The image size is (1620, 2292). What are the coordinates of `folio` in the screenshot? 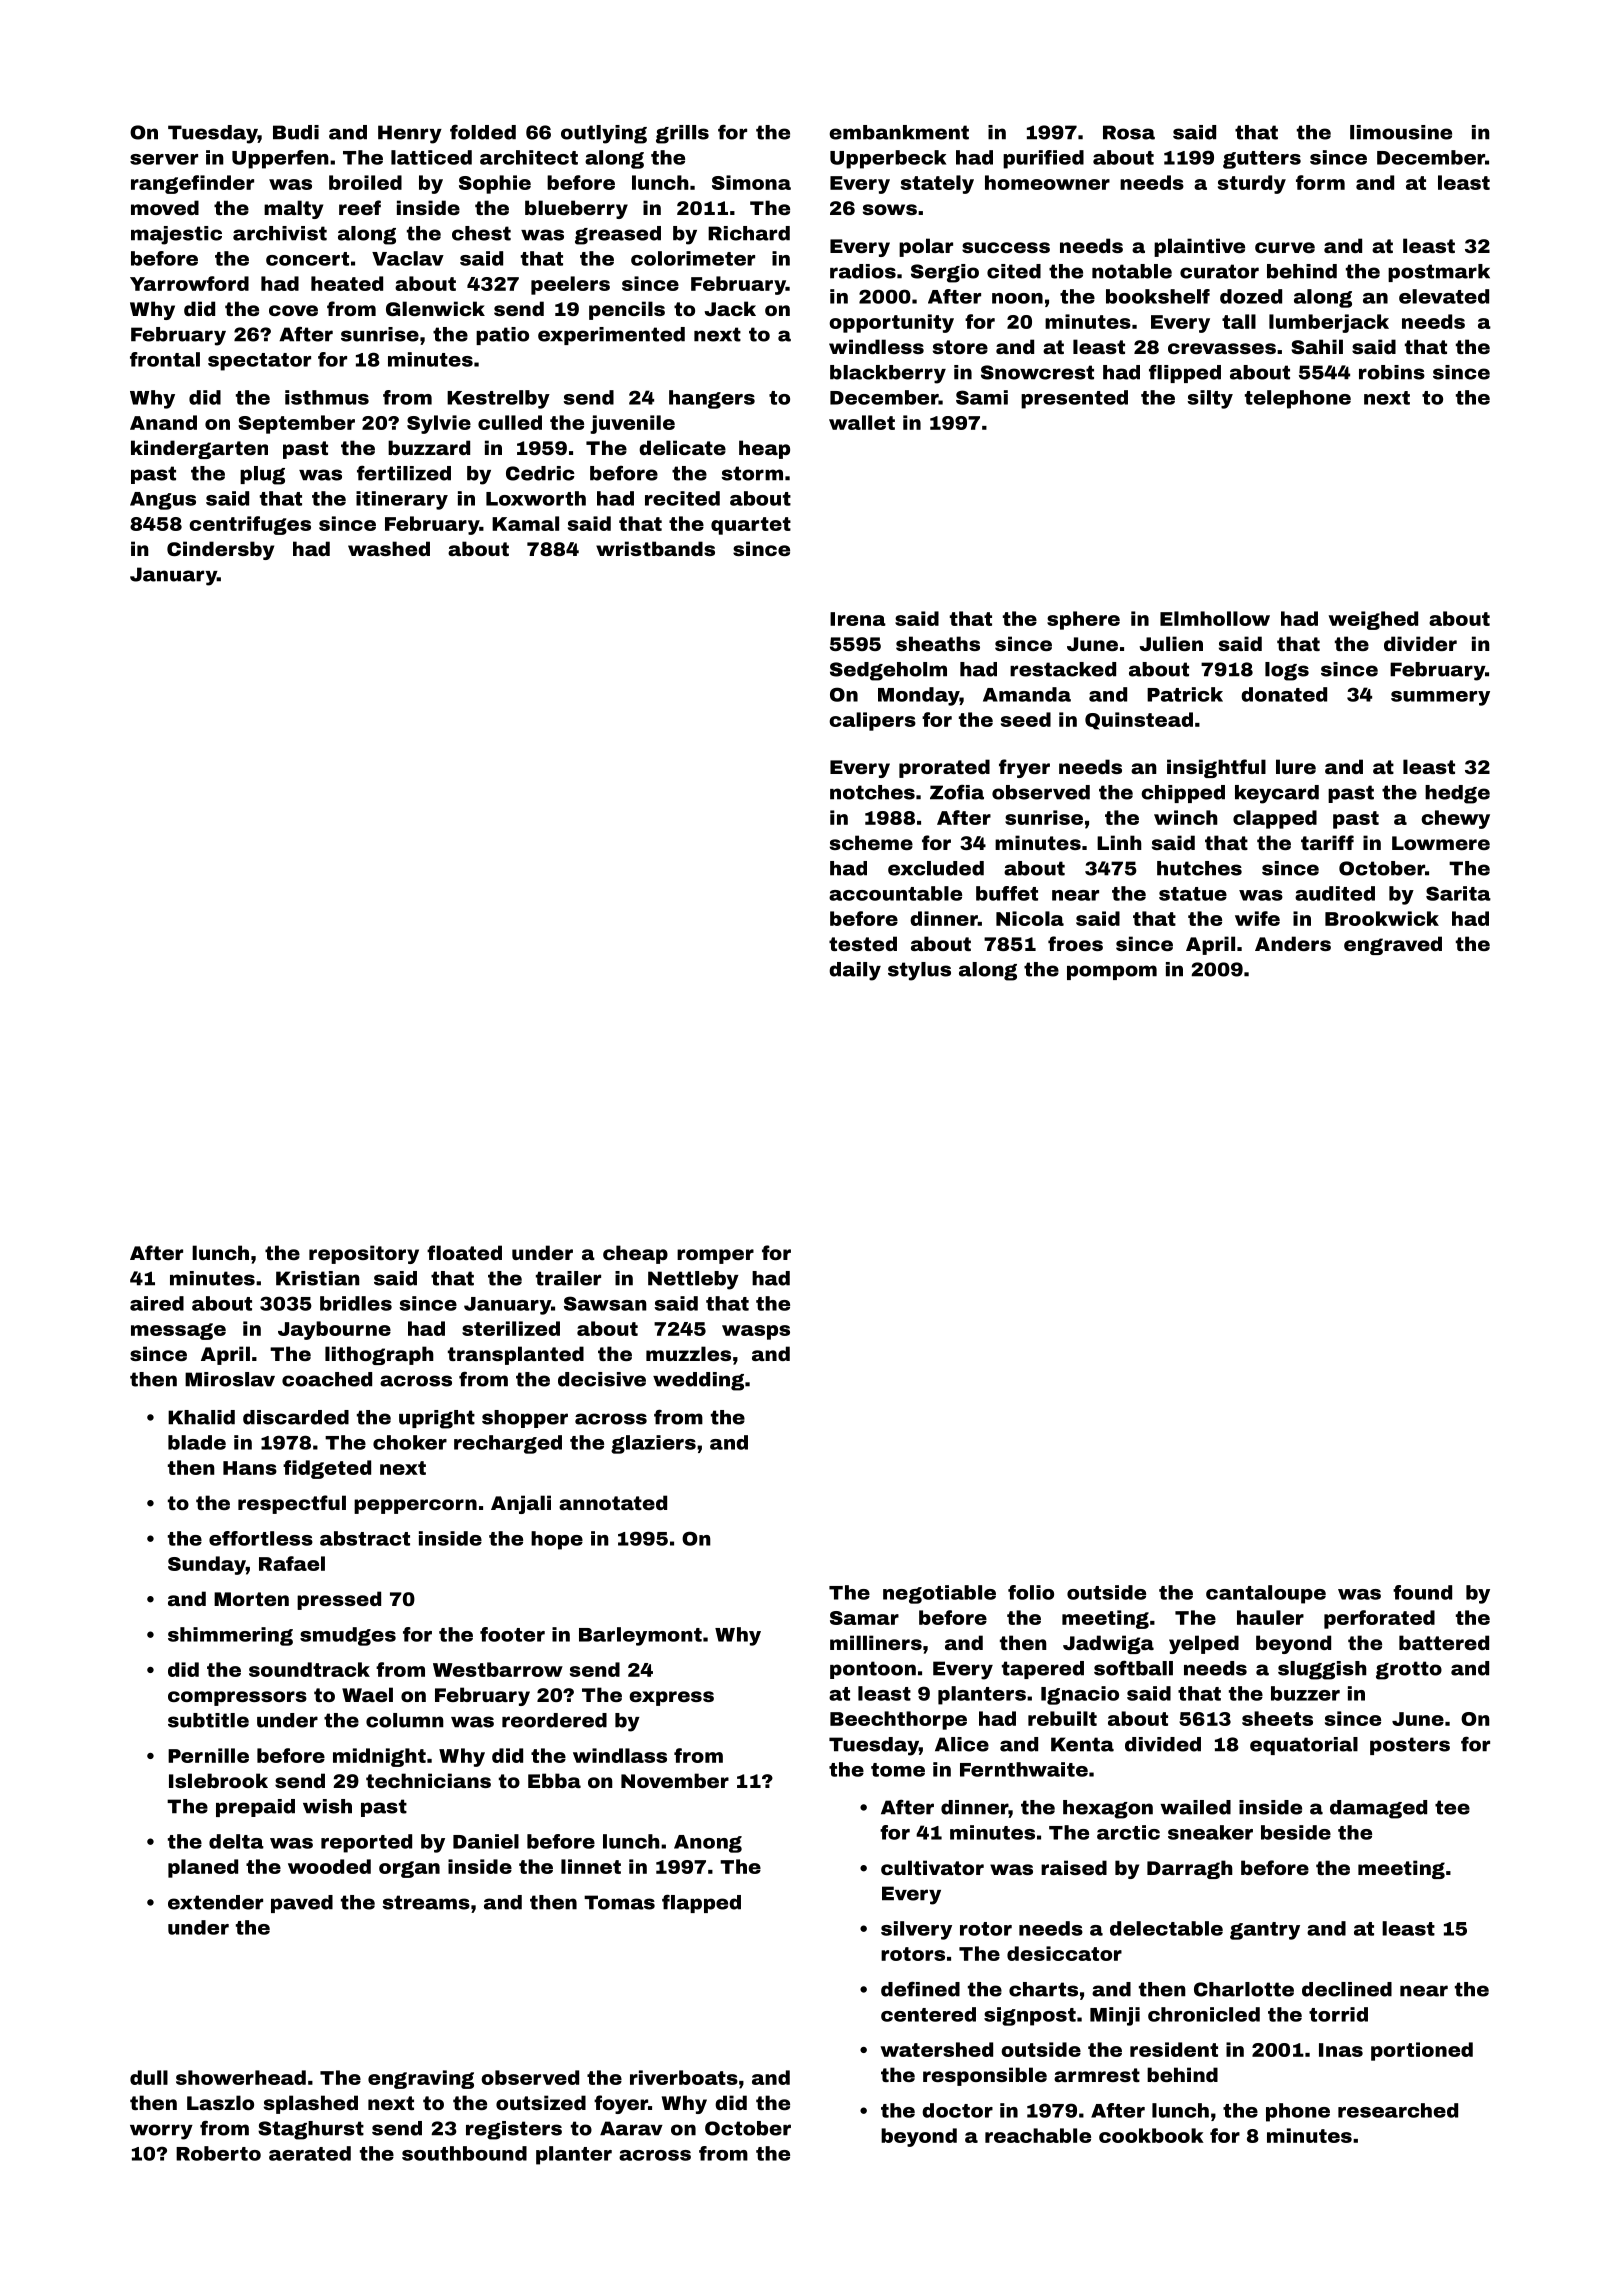 It's located at (1031, 1592).
